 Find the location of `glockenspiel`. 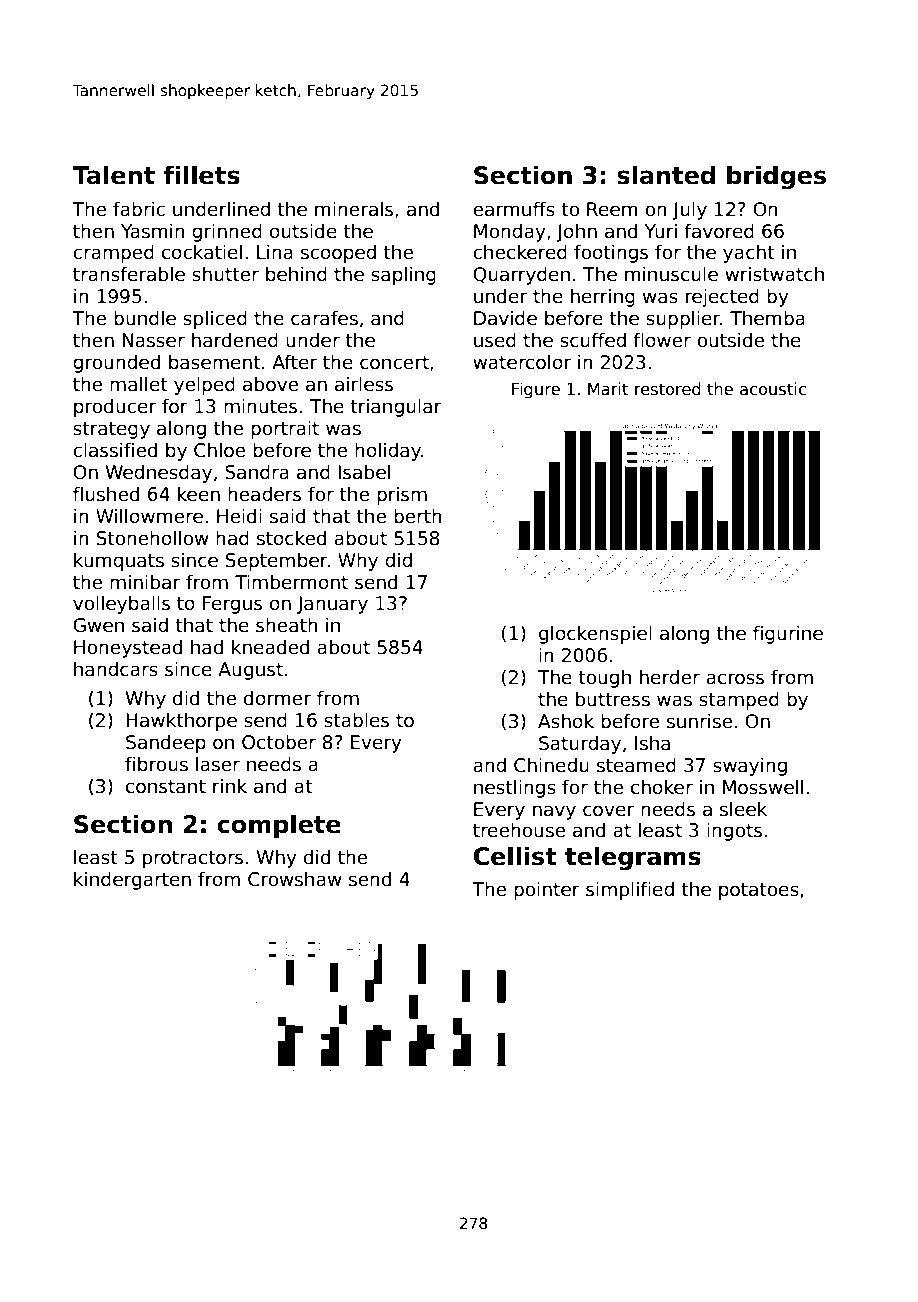

glockenspiel is located at coordinates (595, 634).
